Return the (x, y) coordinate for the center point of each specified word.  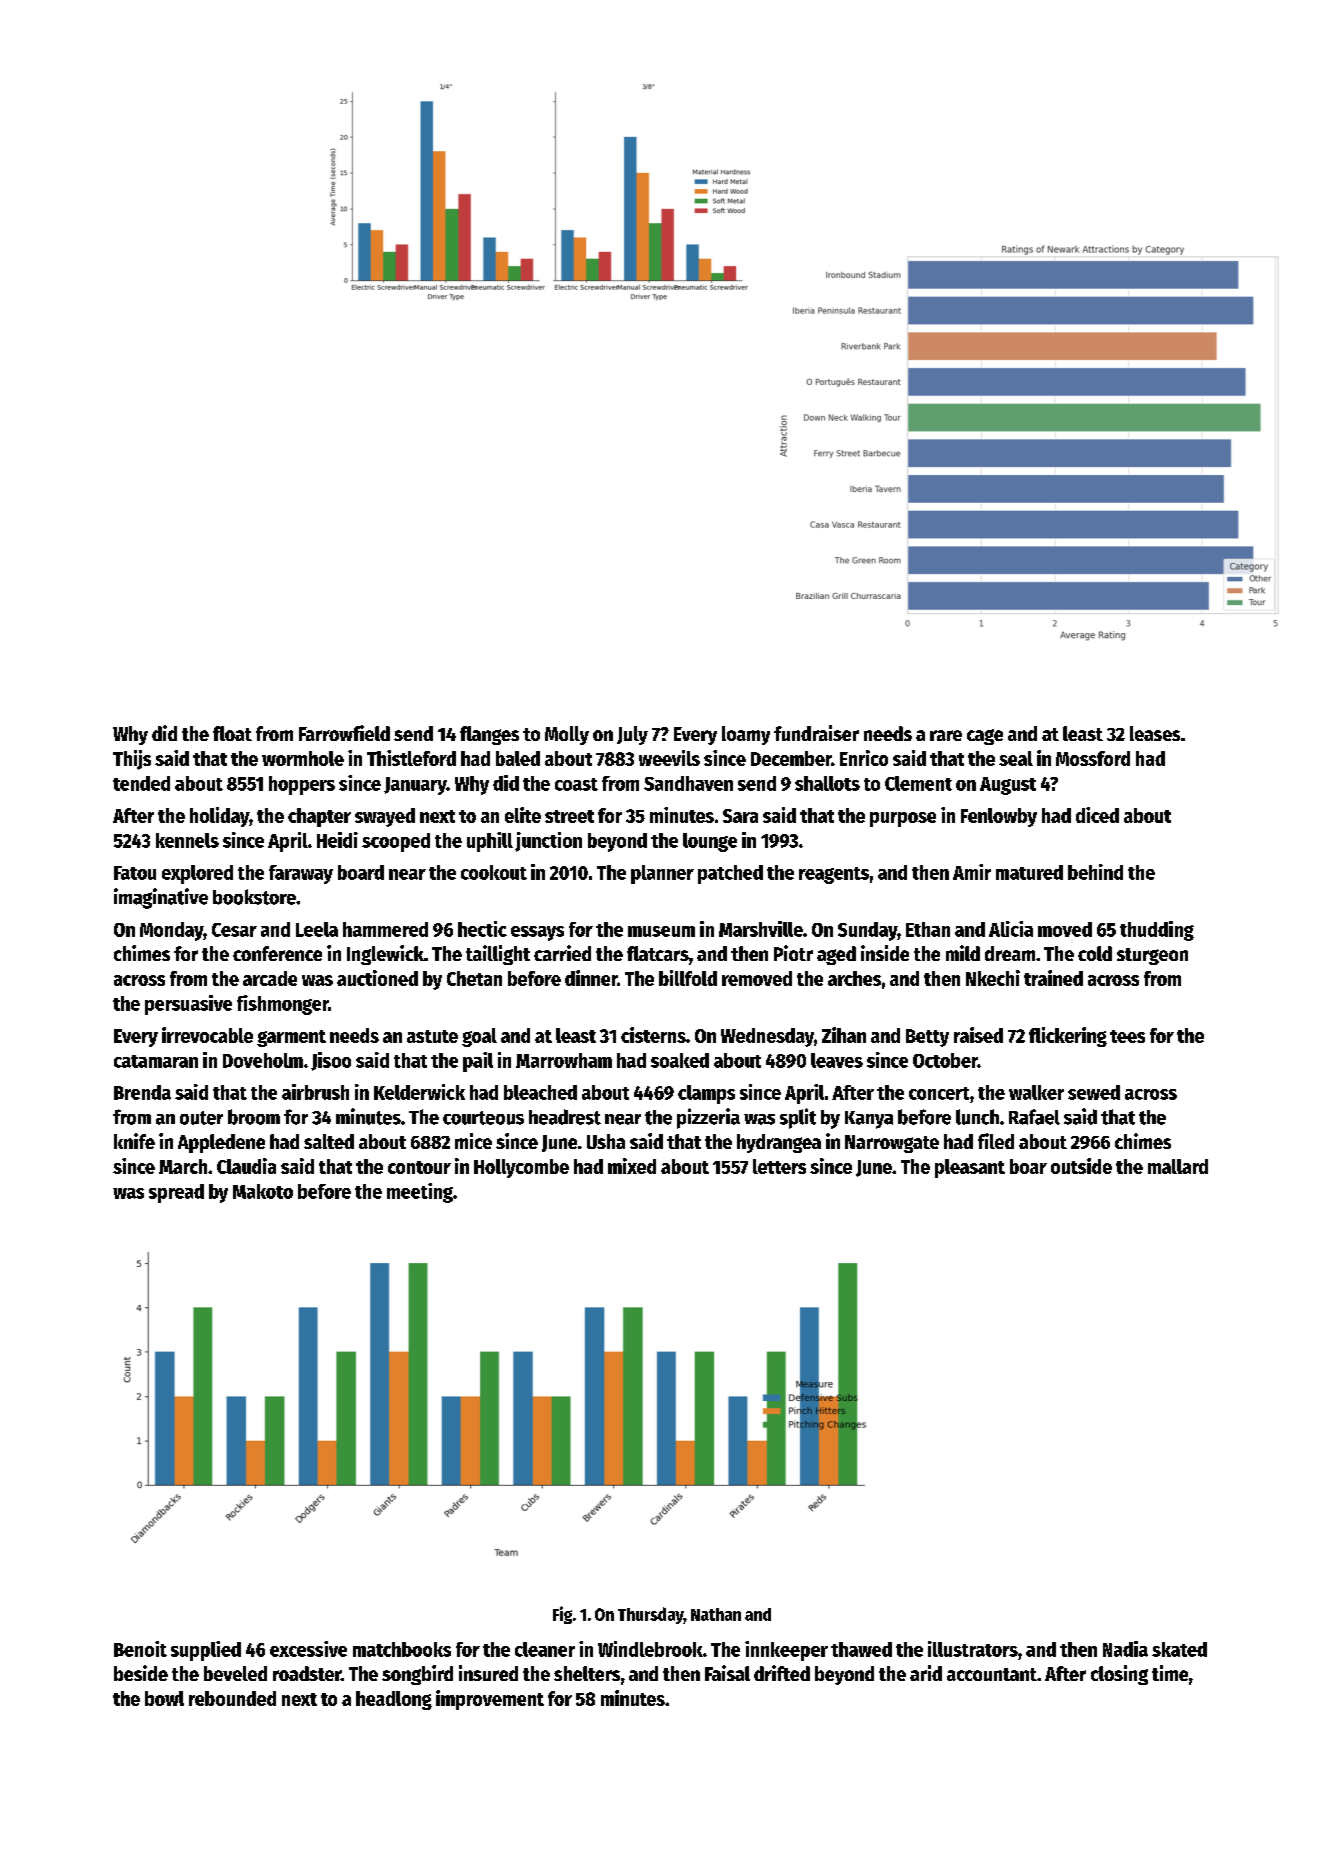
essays (537, 933)
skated (1179, 1649)
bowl (164, 1698)
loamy (746, 735)
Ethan (928, 929)
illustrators (973, 1649)
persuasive (188, 1005)
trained (1053, 978)
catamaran (156, 1061)
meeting (420, 1193)
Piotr (793, 953)
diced (1097, 815)
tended (141, 783)
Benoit (140, 1649)
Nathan (716, 1614)
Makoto (263, 1191)
